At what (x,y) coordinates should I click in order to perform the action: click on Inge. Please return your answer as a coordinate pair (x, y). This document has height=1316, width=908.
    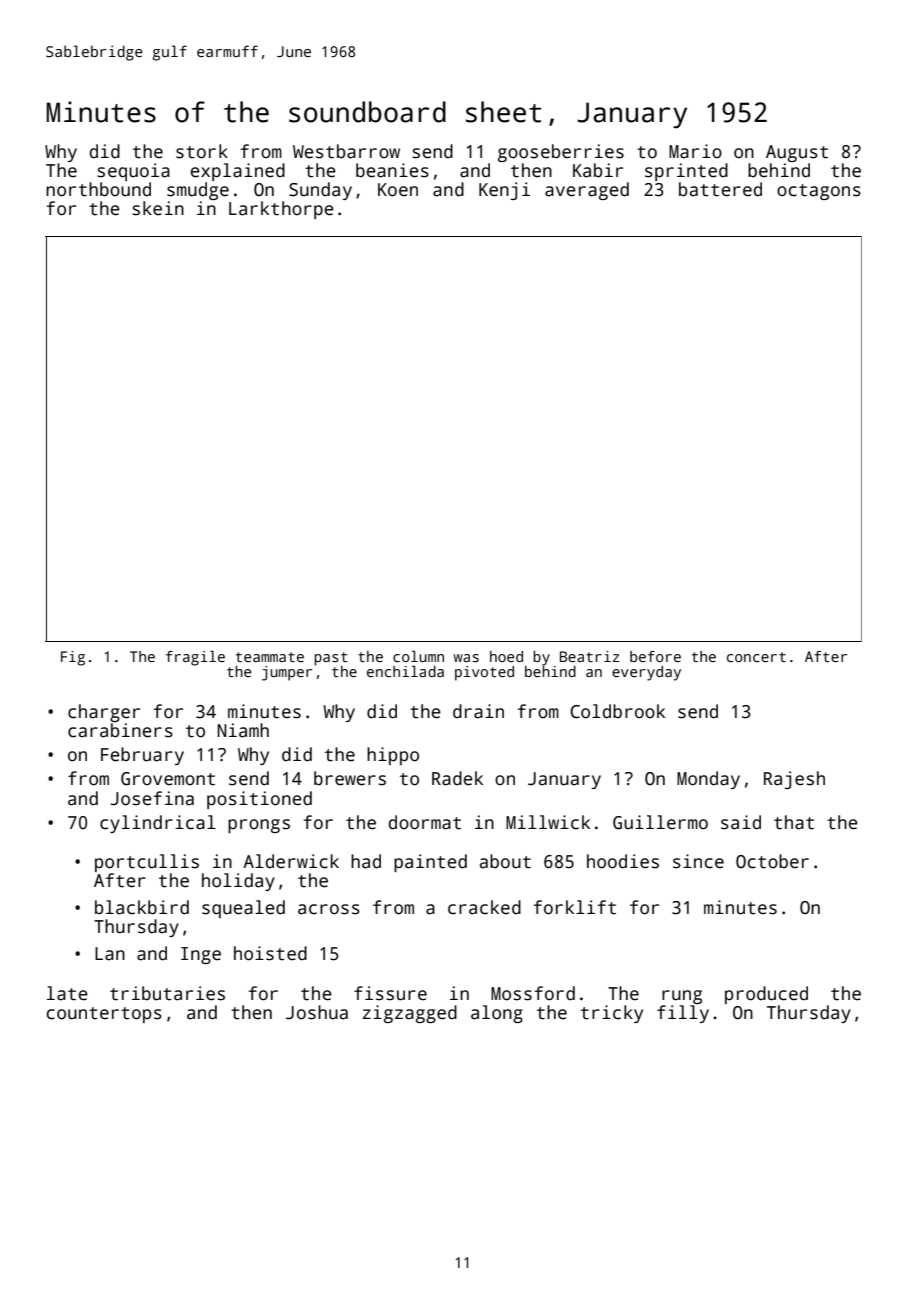
    Looking at the image, I should click on (201, 955).
